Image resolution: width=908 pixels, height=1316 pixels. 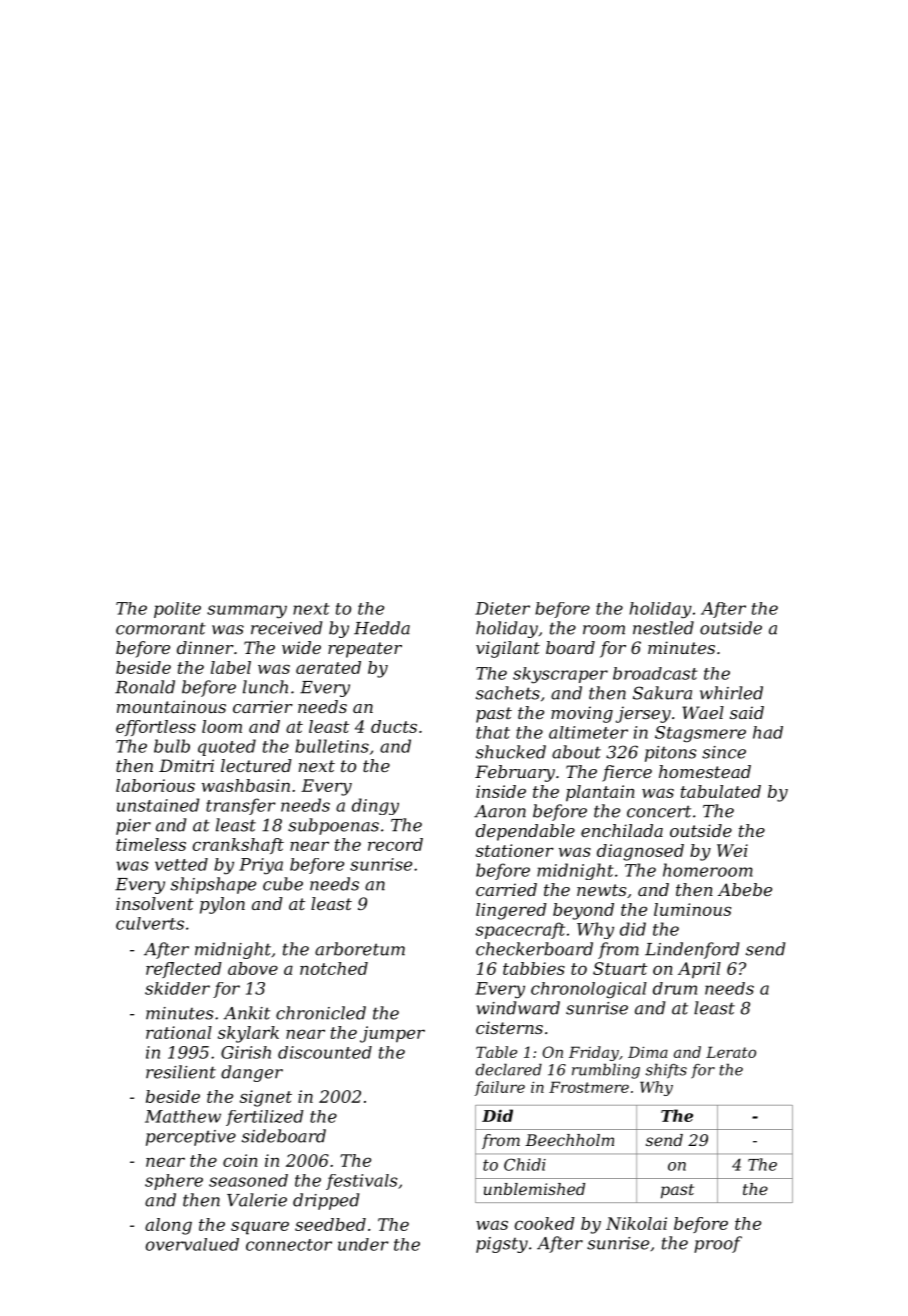 What do you see at coordinates (703, 712) in the image?
I see `Wael` at bounding box center [703, 712].
